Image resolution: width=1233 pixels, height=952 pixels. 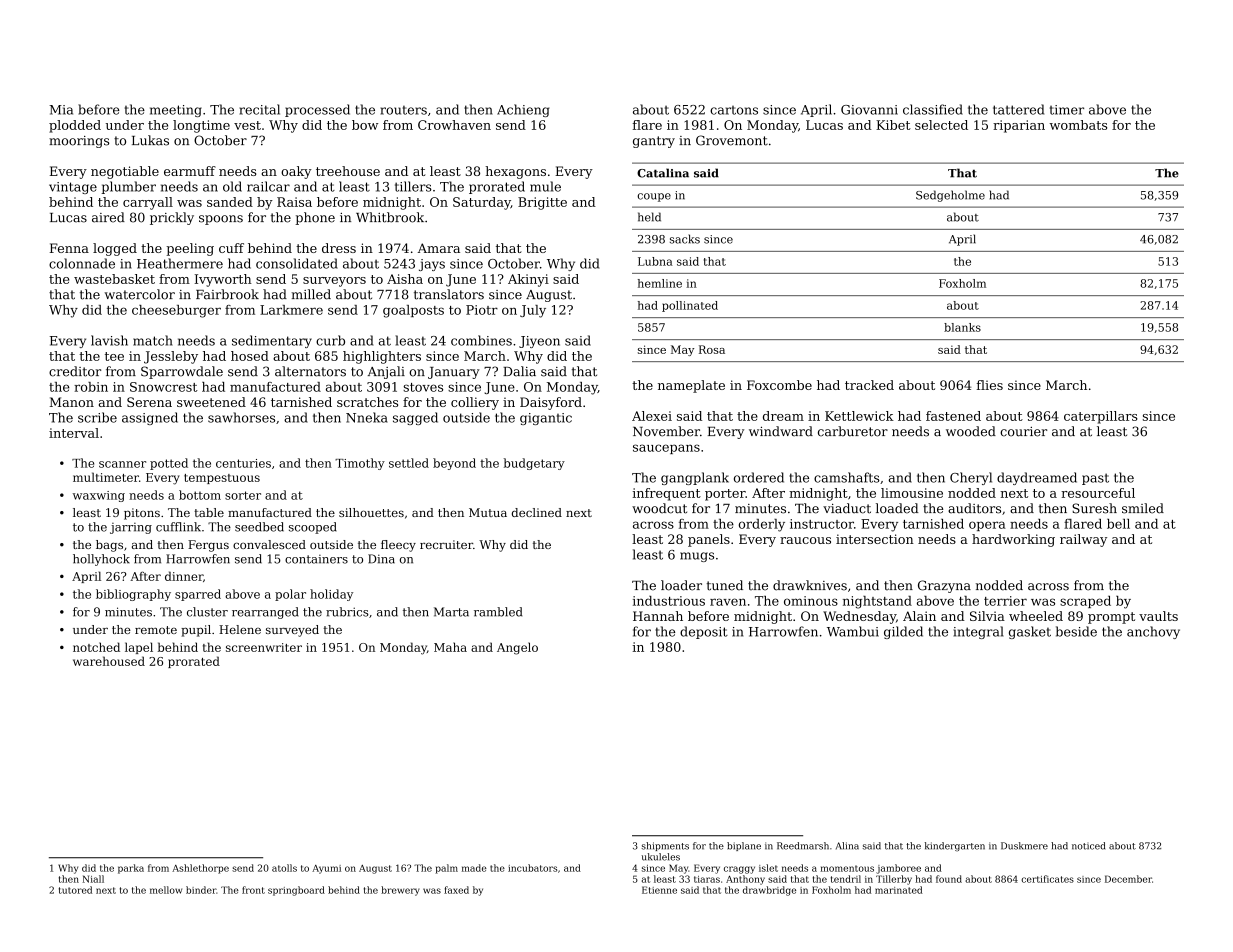 What do you see at coordinates (61, 110) in the page?
I see `Mia` at bounding box center [61, 110].
